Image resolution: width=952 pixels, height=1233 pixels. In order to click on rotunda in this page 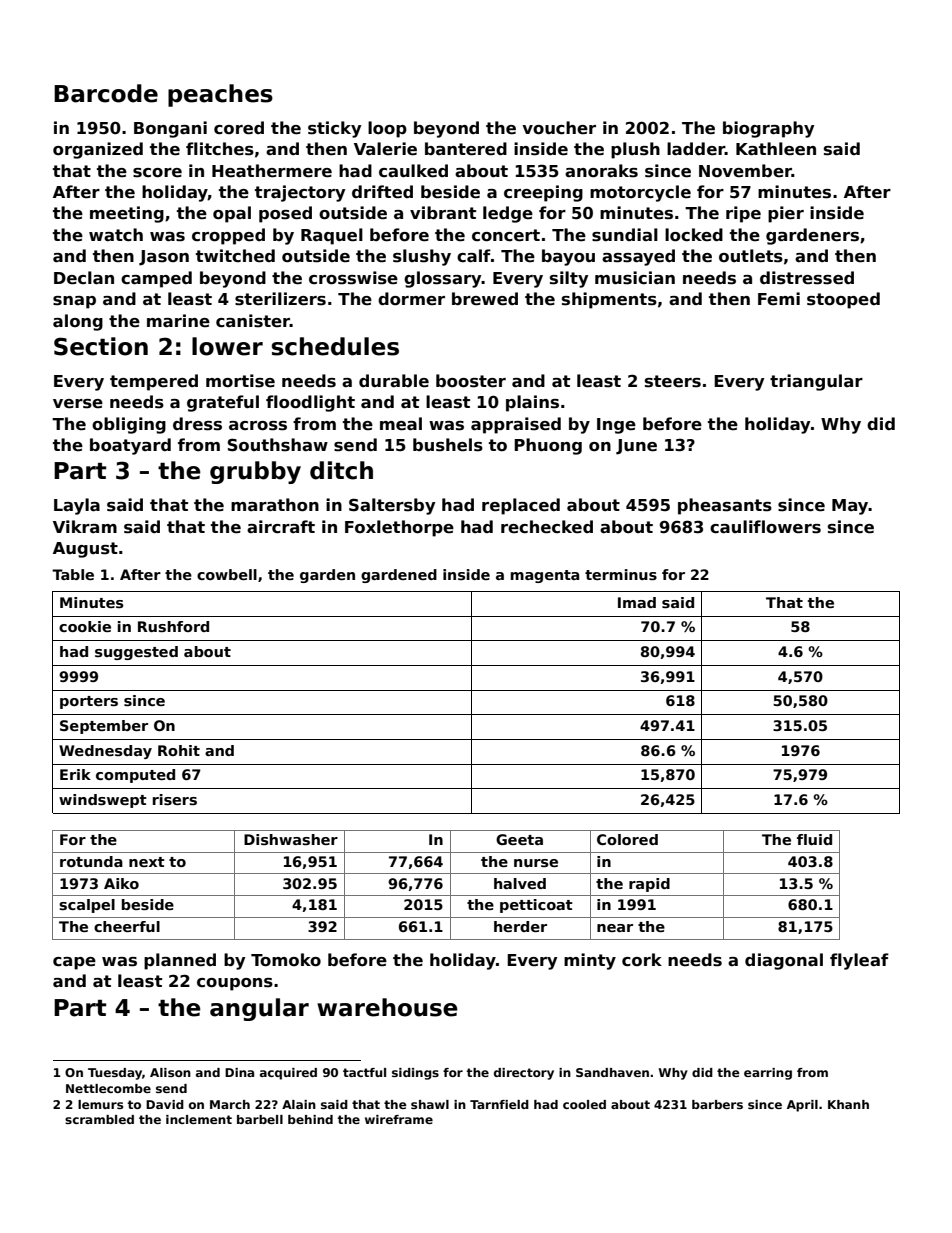, I will do `click(91, 861)`.
